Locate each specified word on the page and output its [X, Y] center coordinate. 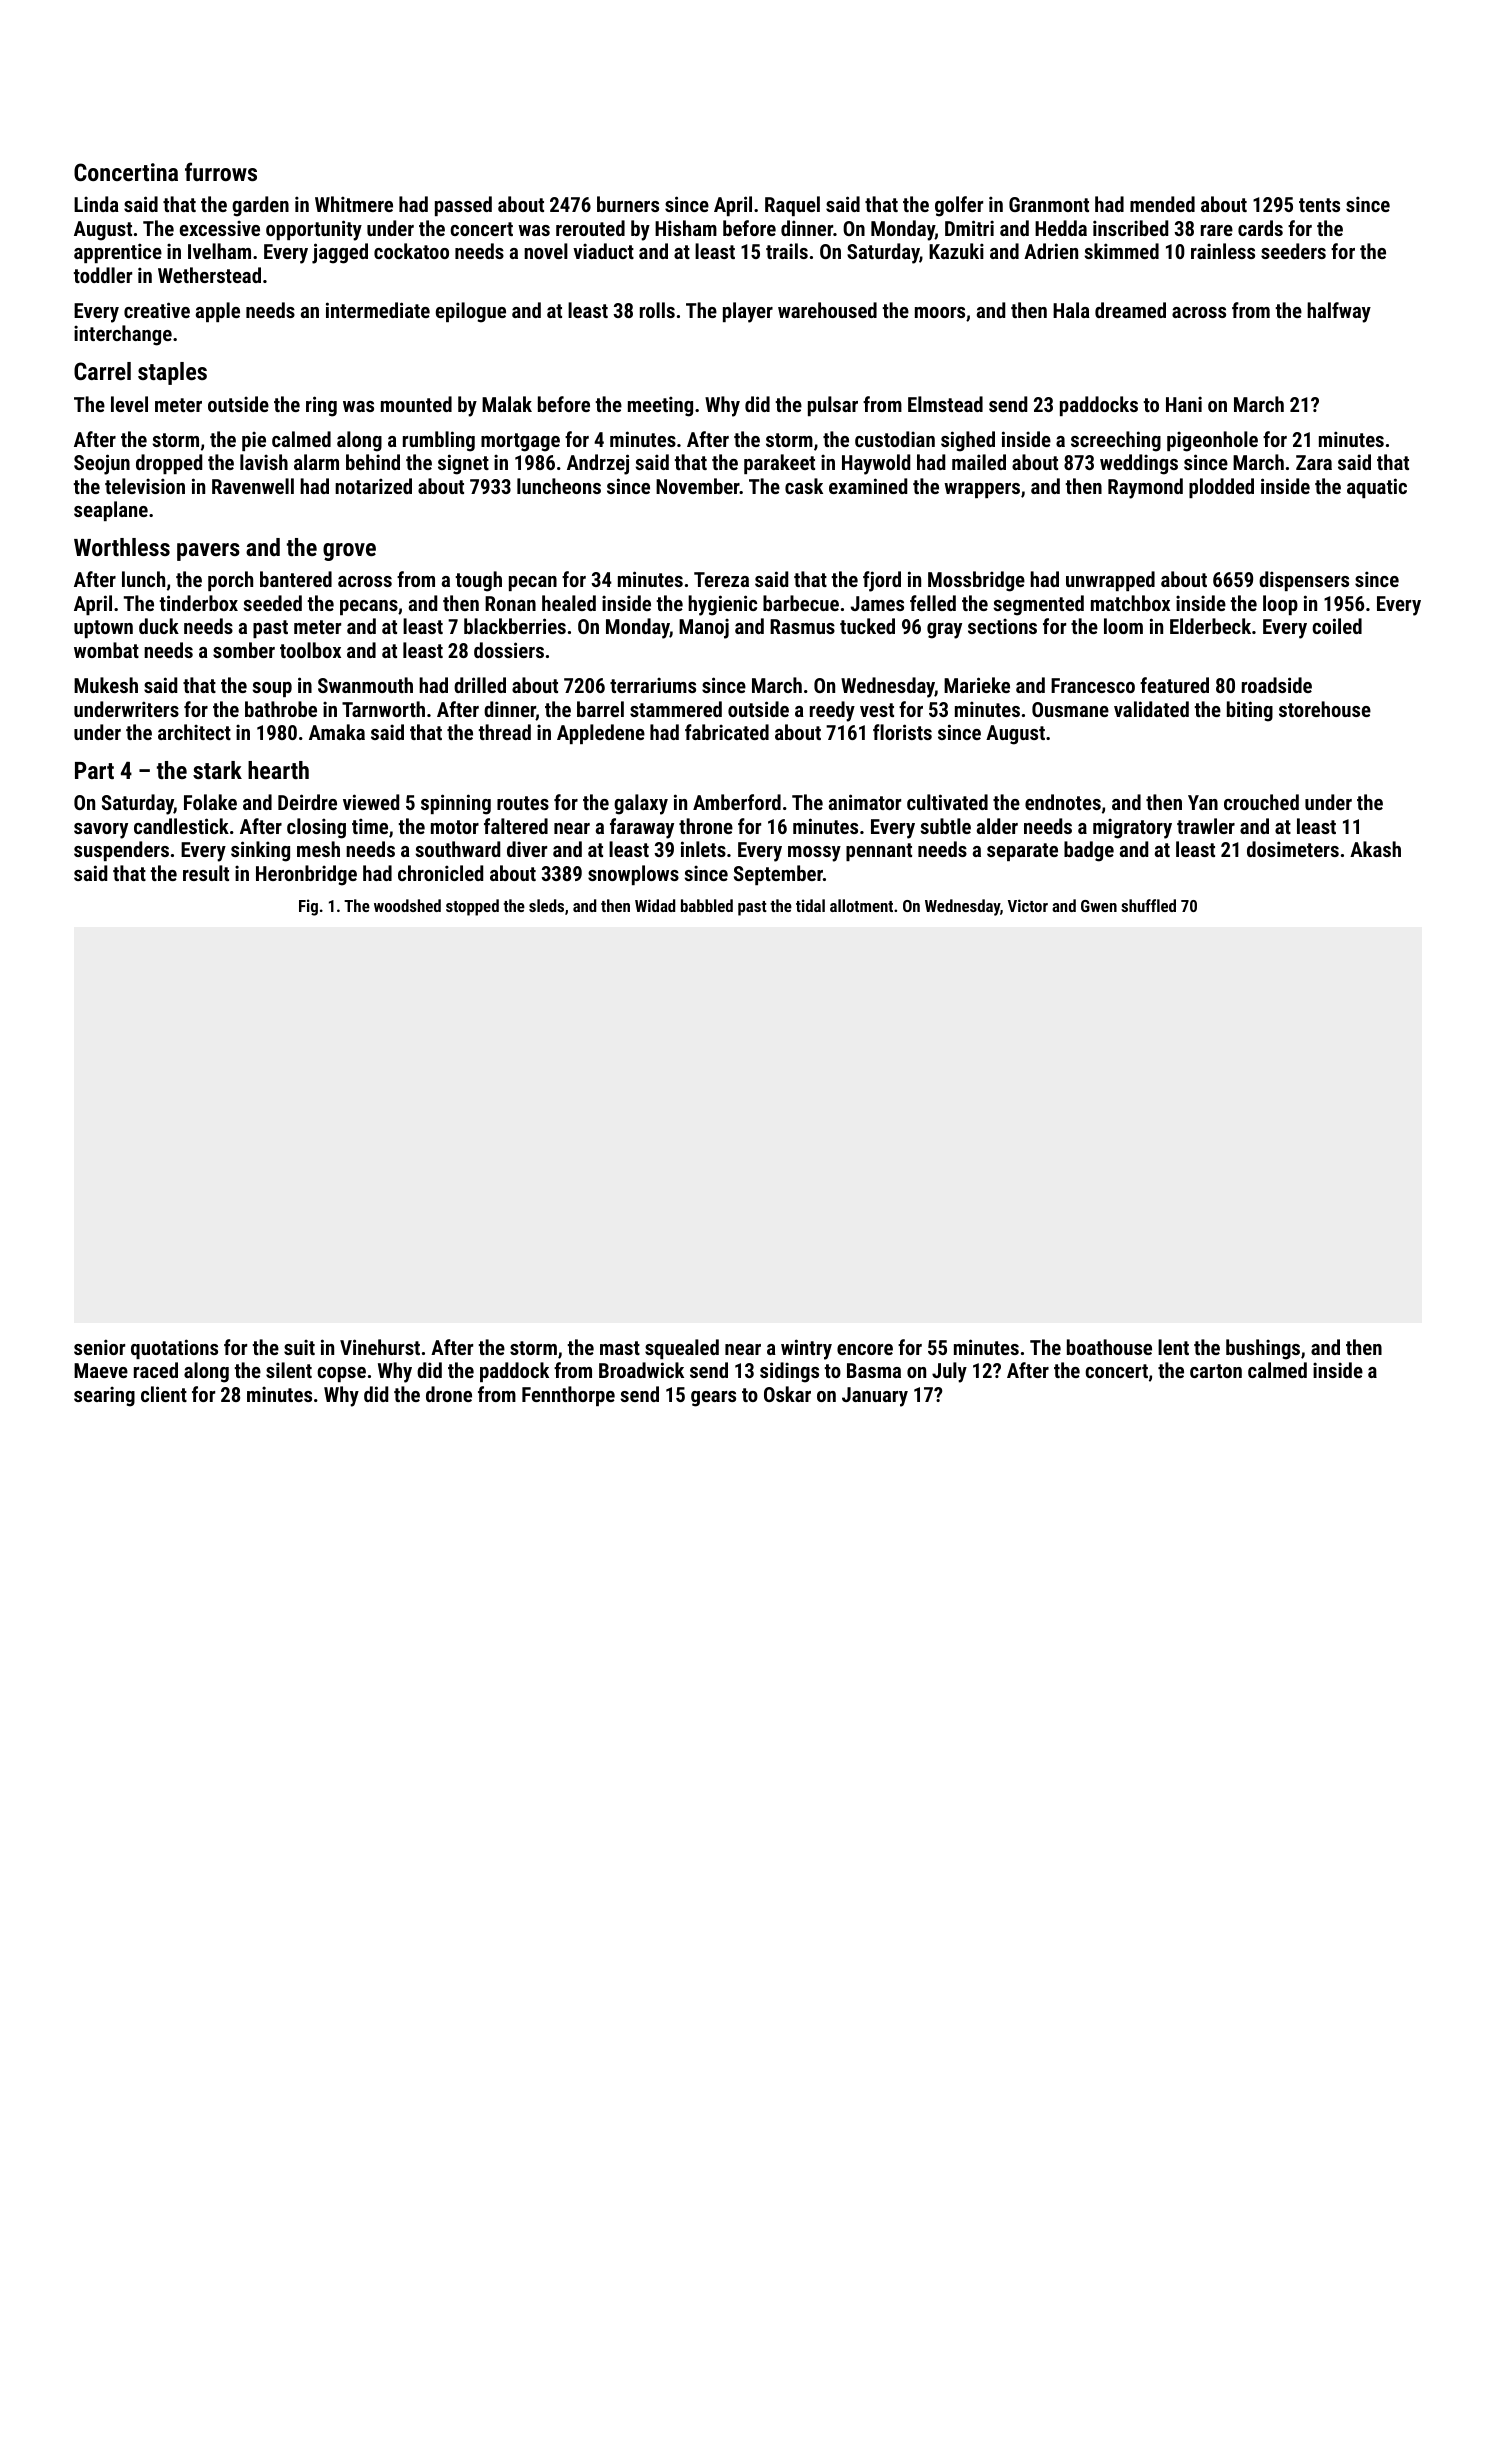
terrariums [653, 685]
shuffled [1148, 905]
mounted [416, 404]
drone [449, 1394]
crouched [1261, 802]
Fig [308, 907]
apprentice [118, 253]
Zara [1314, 462]
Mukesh [106, 685]
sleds [546, 905]
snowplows [633, 875]
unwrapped [1110, 581]
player [748, 312]
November [698, 486]
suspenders [121, 851]
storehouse [1325, 709]
